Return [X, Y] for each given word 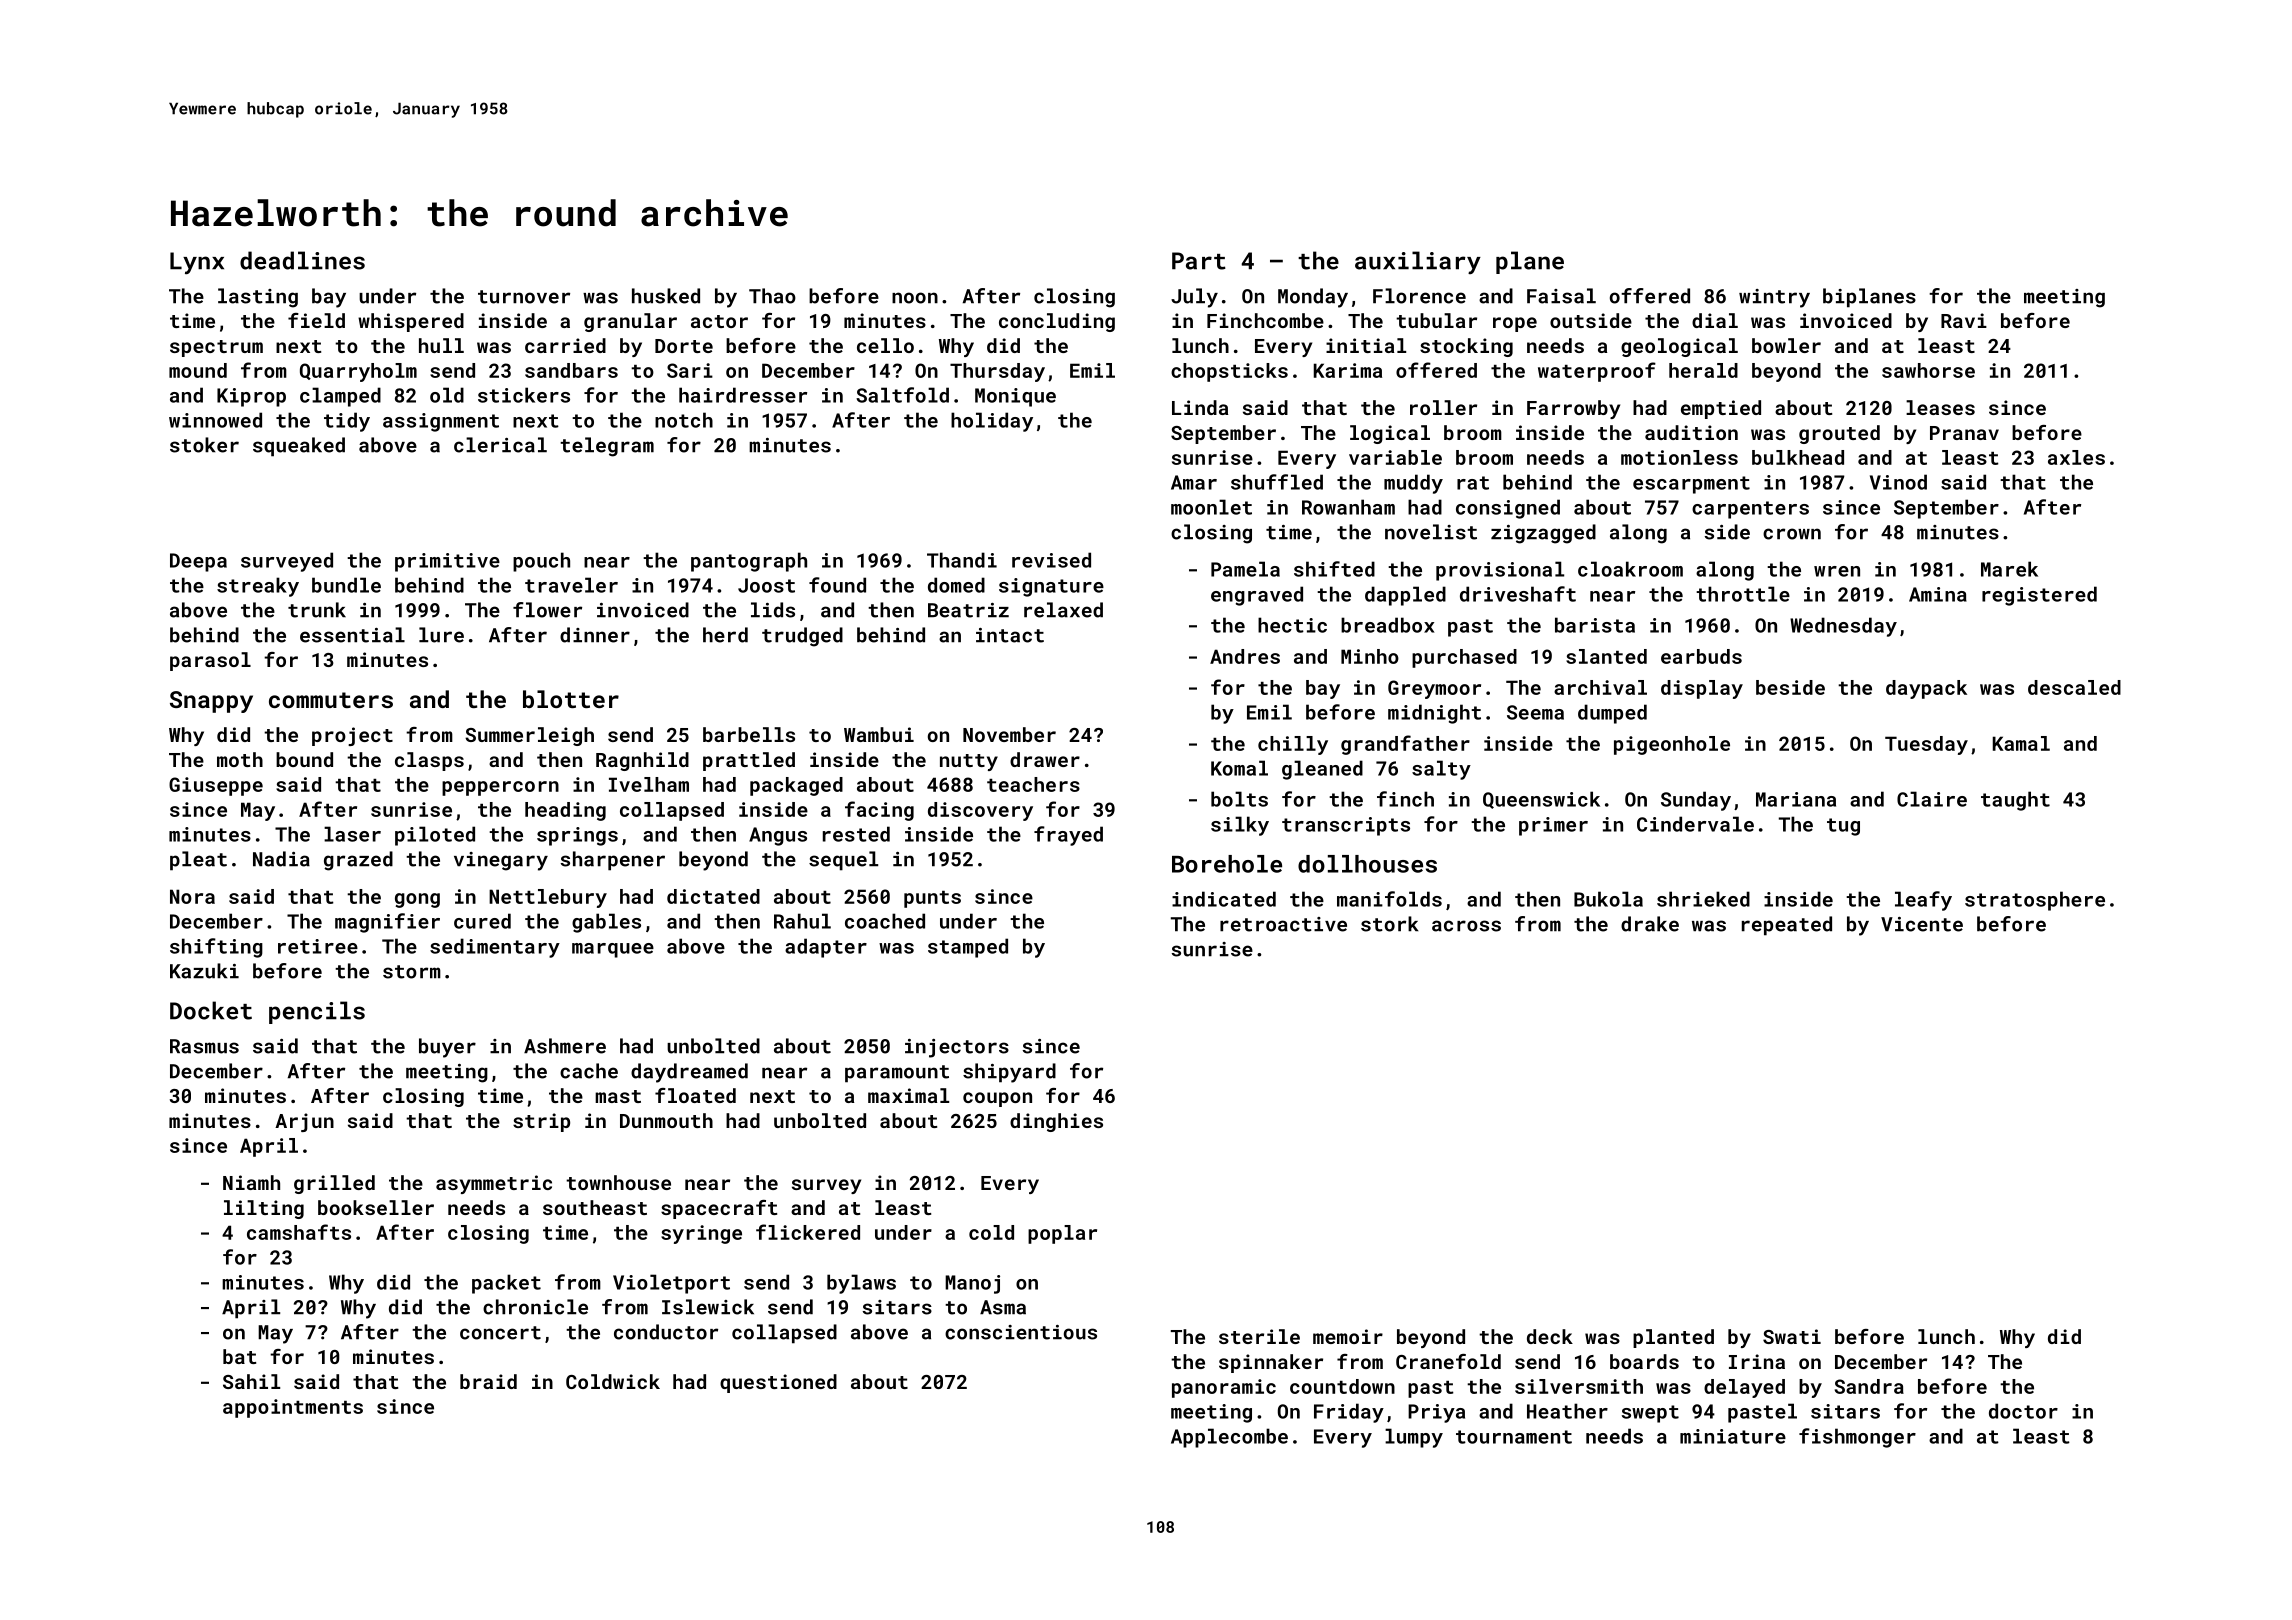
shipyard [1009, 1073]
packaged [796, 786]
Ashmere [565, 1046]
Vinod [1898, 482]
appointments [293, 1408]
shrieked [1703, 899]
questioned [778, 1383]
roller [1443, 407]
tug [1843, 827]
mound [198, 370]
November [1009, 734]
